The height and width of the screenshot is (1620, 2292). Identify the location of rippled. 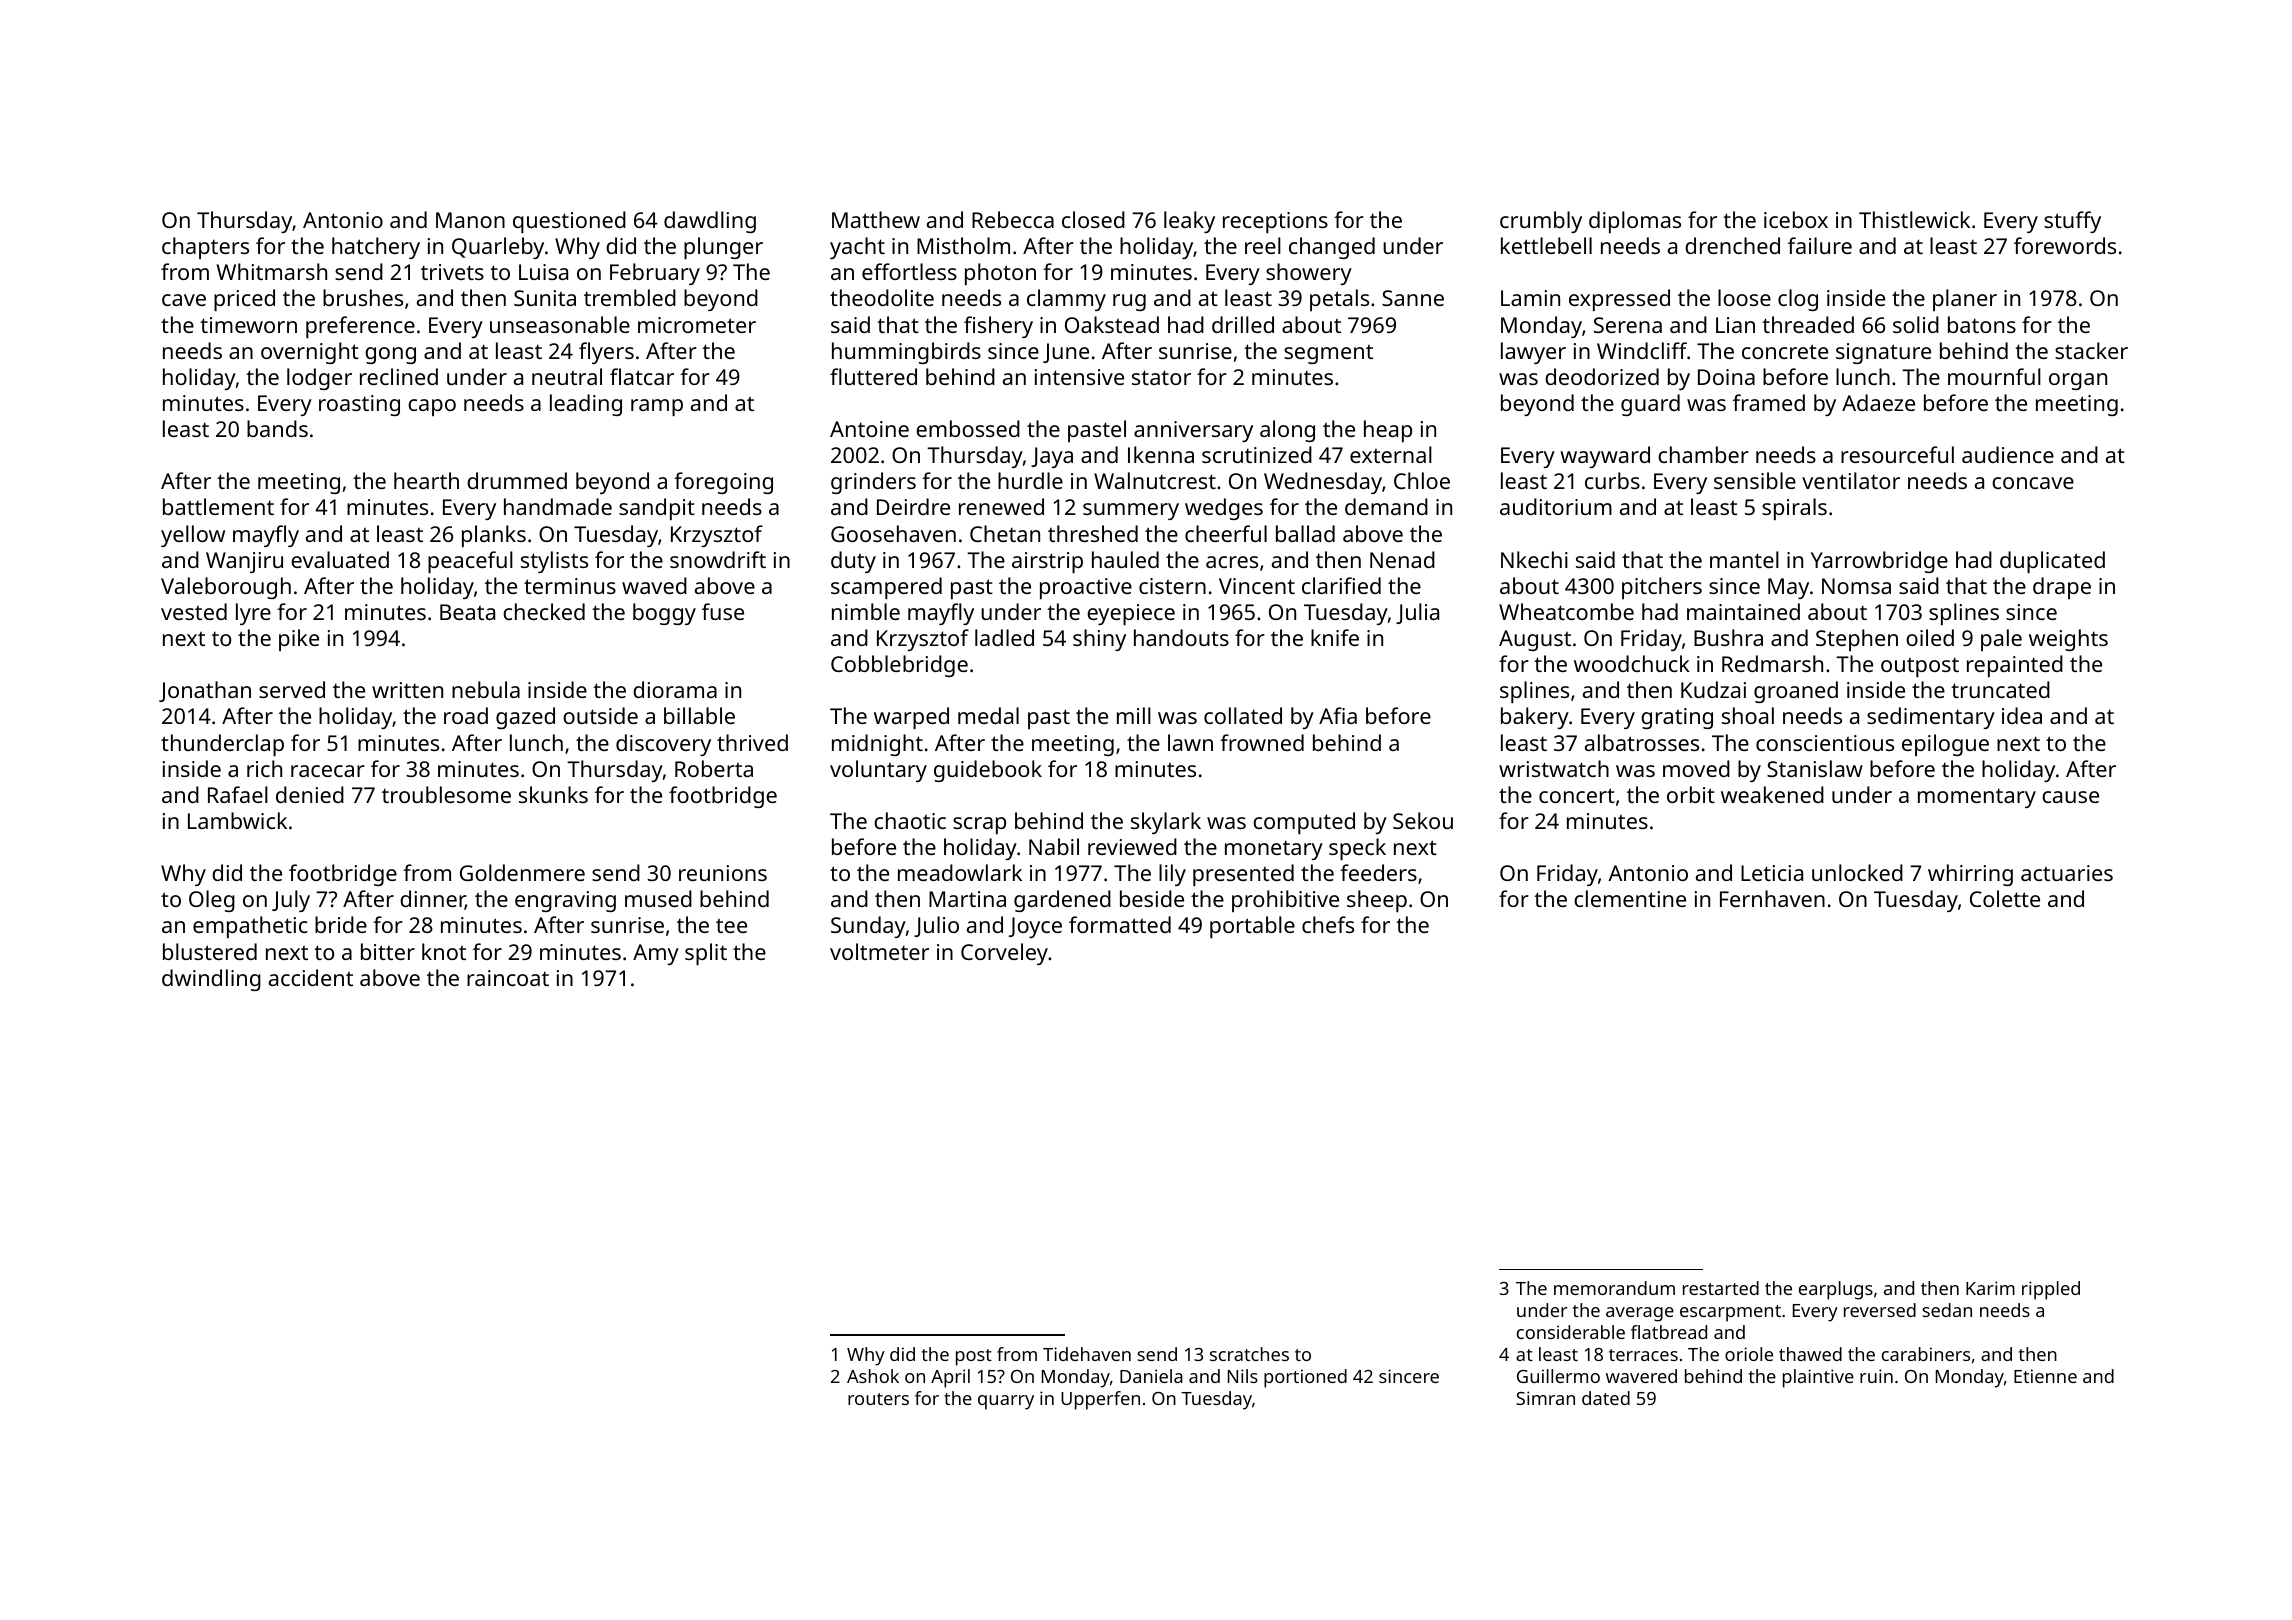
(2051, 1290).
